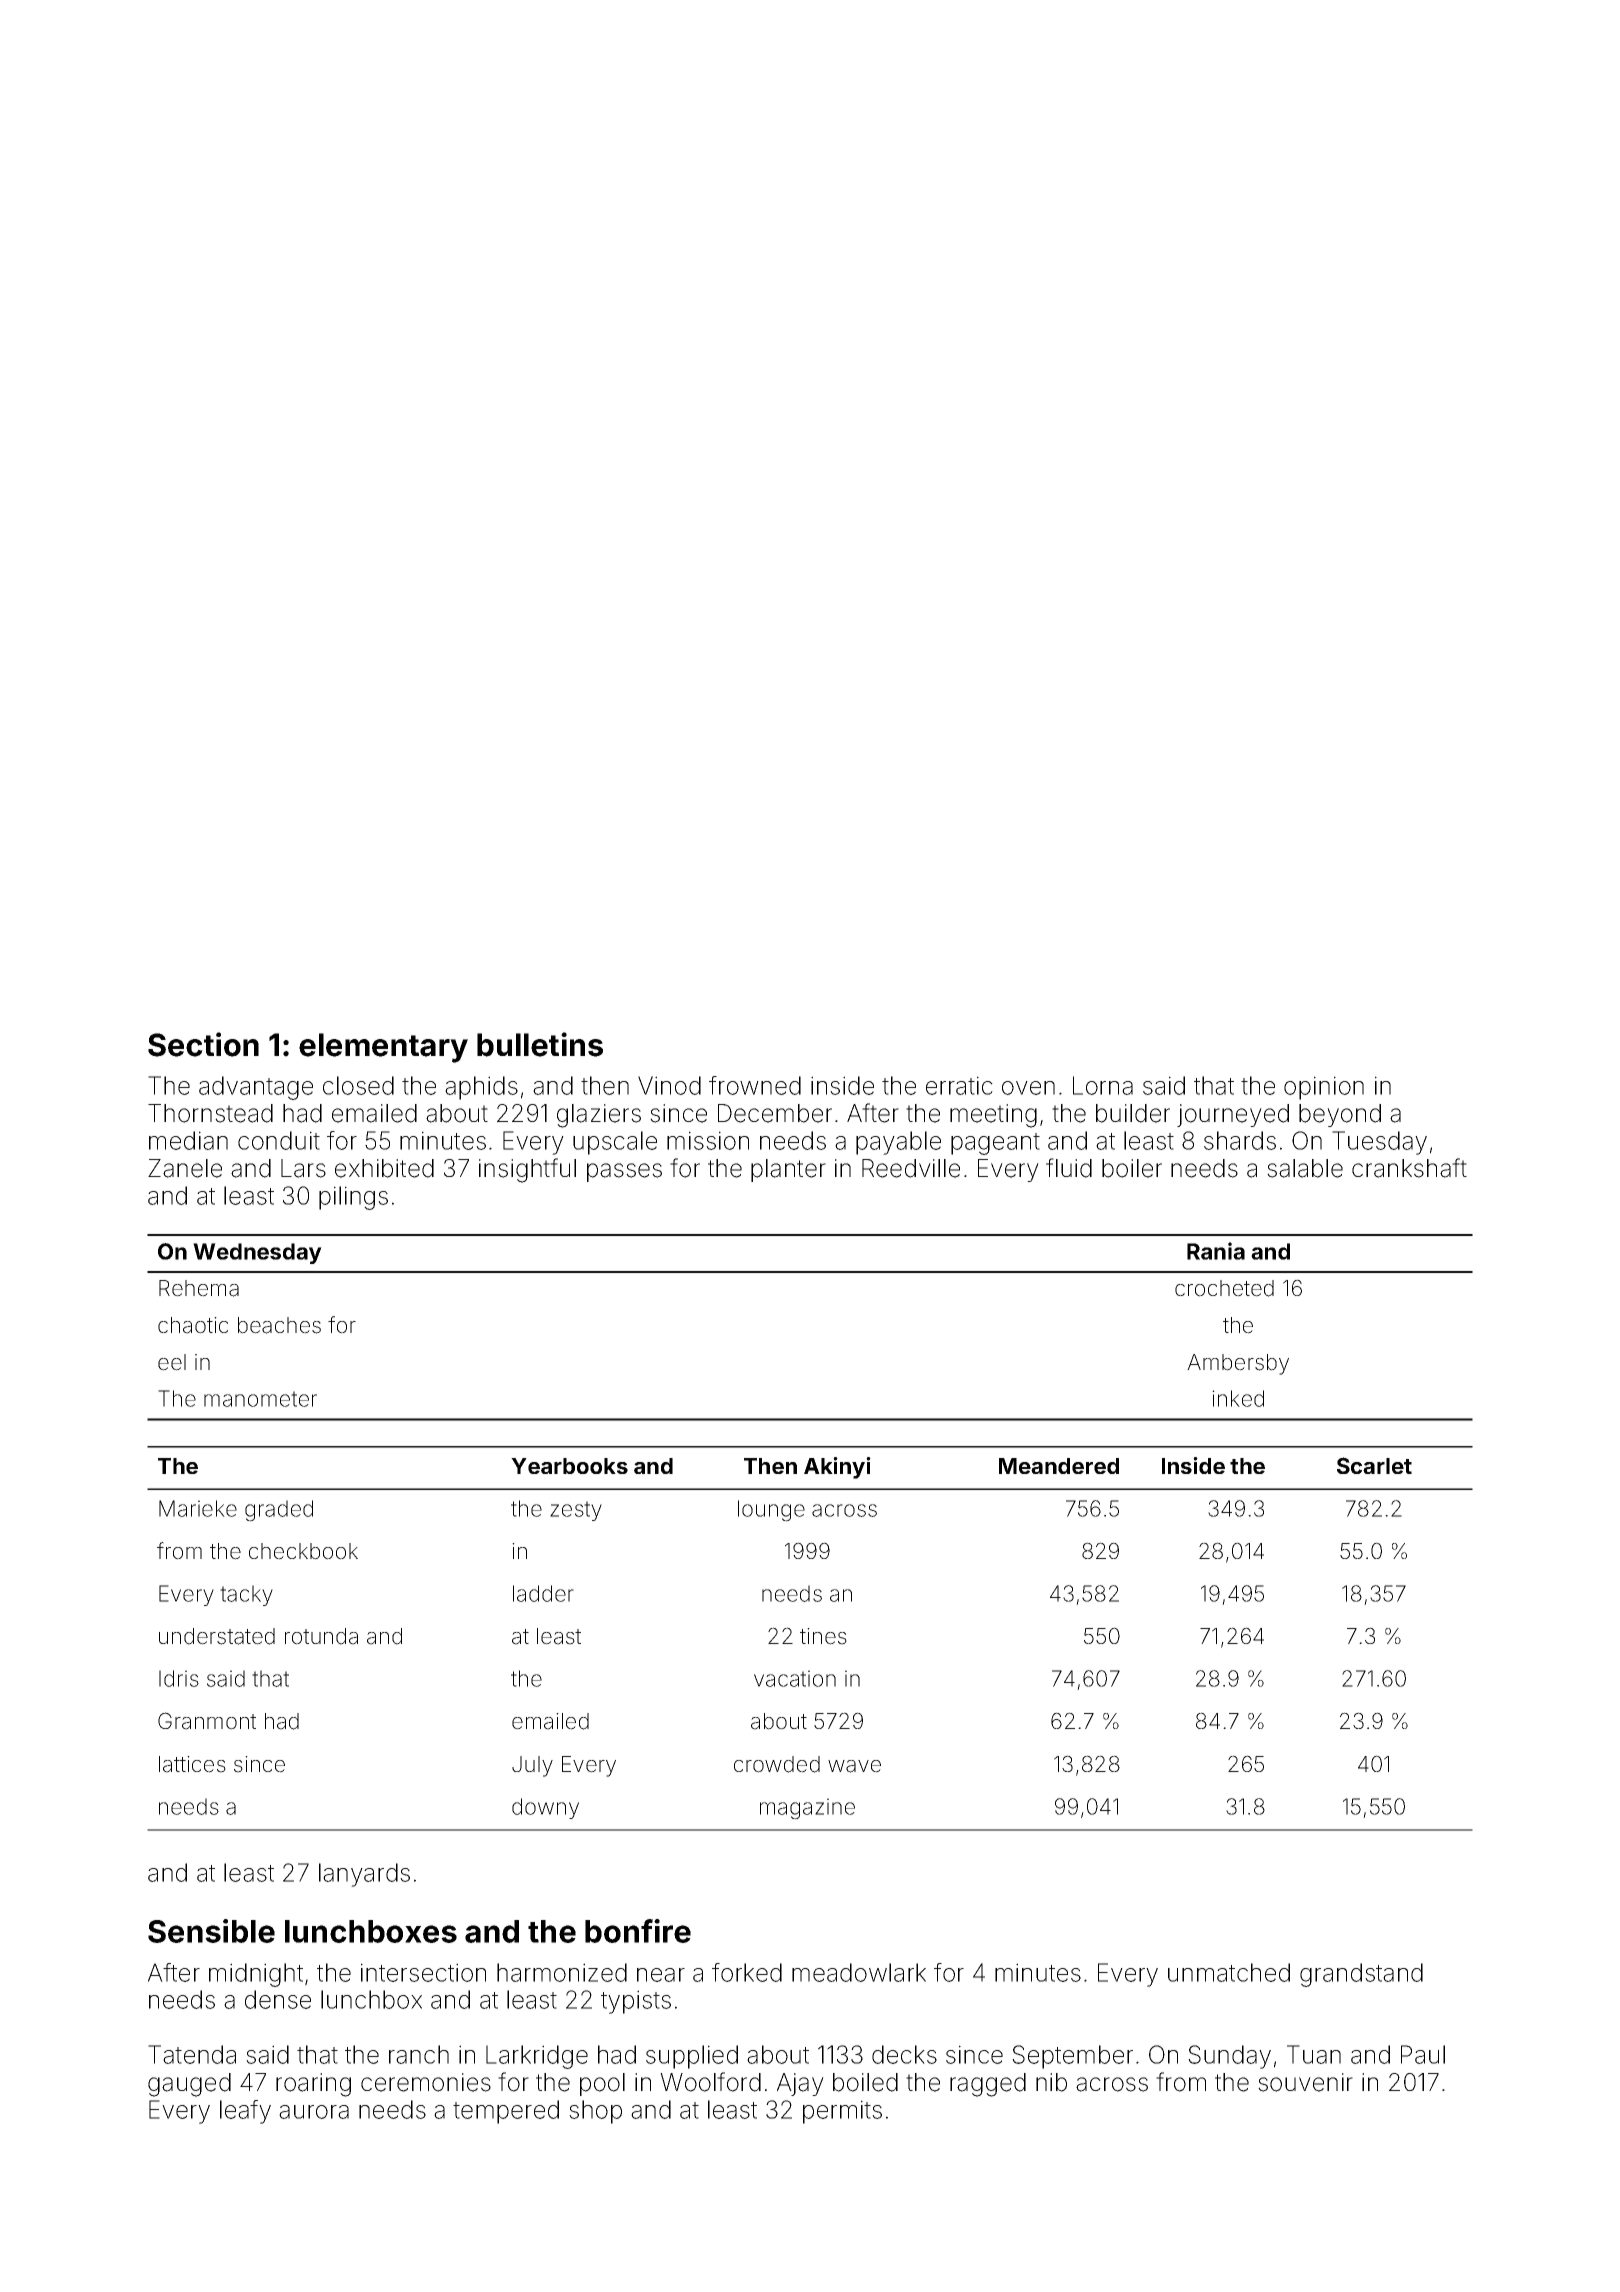 This screenshot has height=2292, width=1620. I want to click on wave, so click(854, 1766).
